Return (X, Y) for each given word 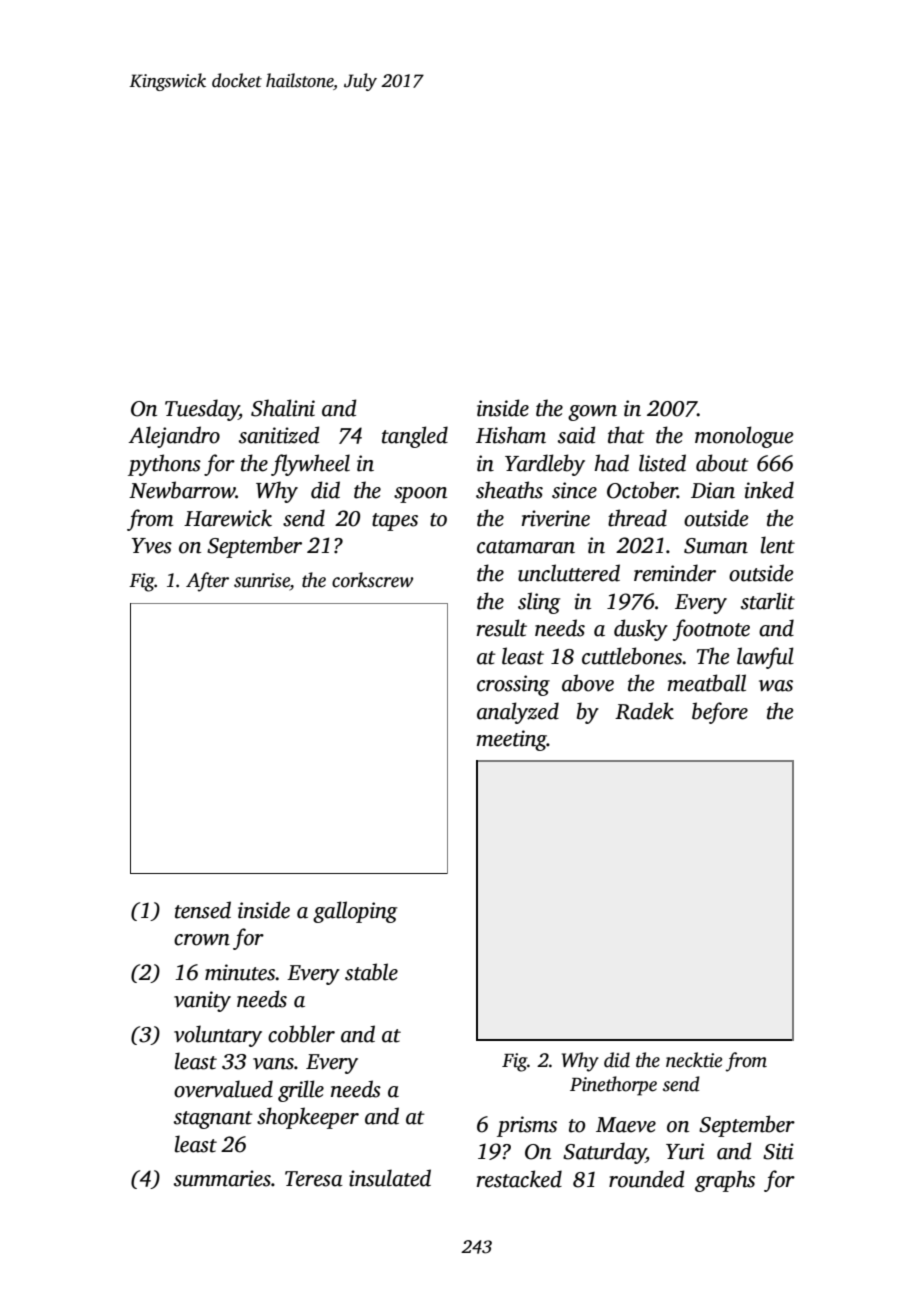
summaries (222, 1178)
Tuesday (202, 410)
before (720, 713)
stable (371, 972)
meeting (511, 740)
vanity (202, 1001)
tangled (415, 437)
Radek (644, 711)
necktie (694, 1060)
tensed (203, 910)
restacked (519, 1179)
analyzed (518, 713)
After (207, 582)
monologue (744, 437)
